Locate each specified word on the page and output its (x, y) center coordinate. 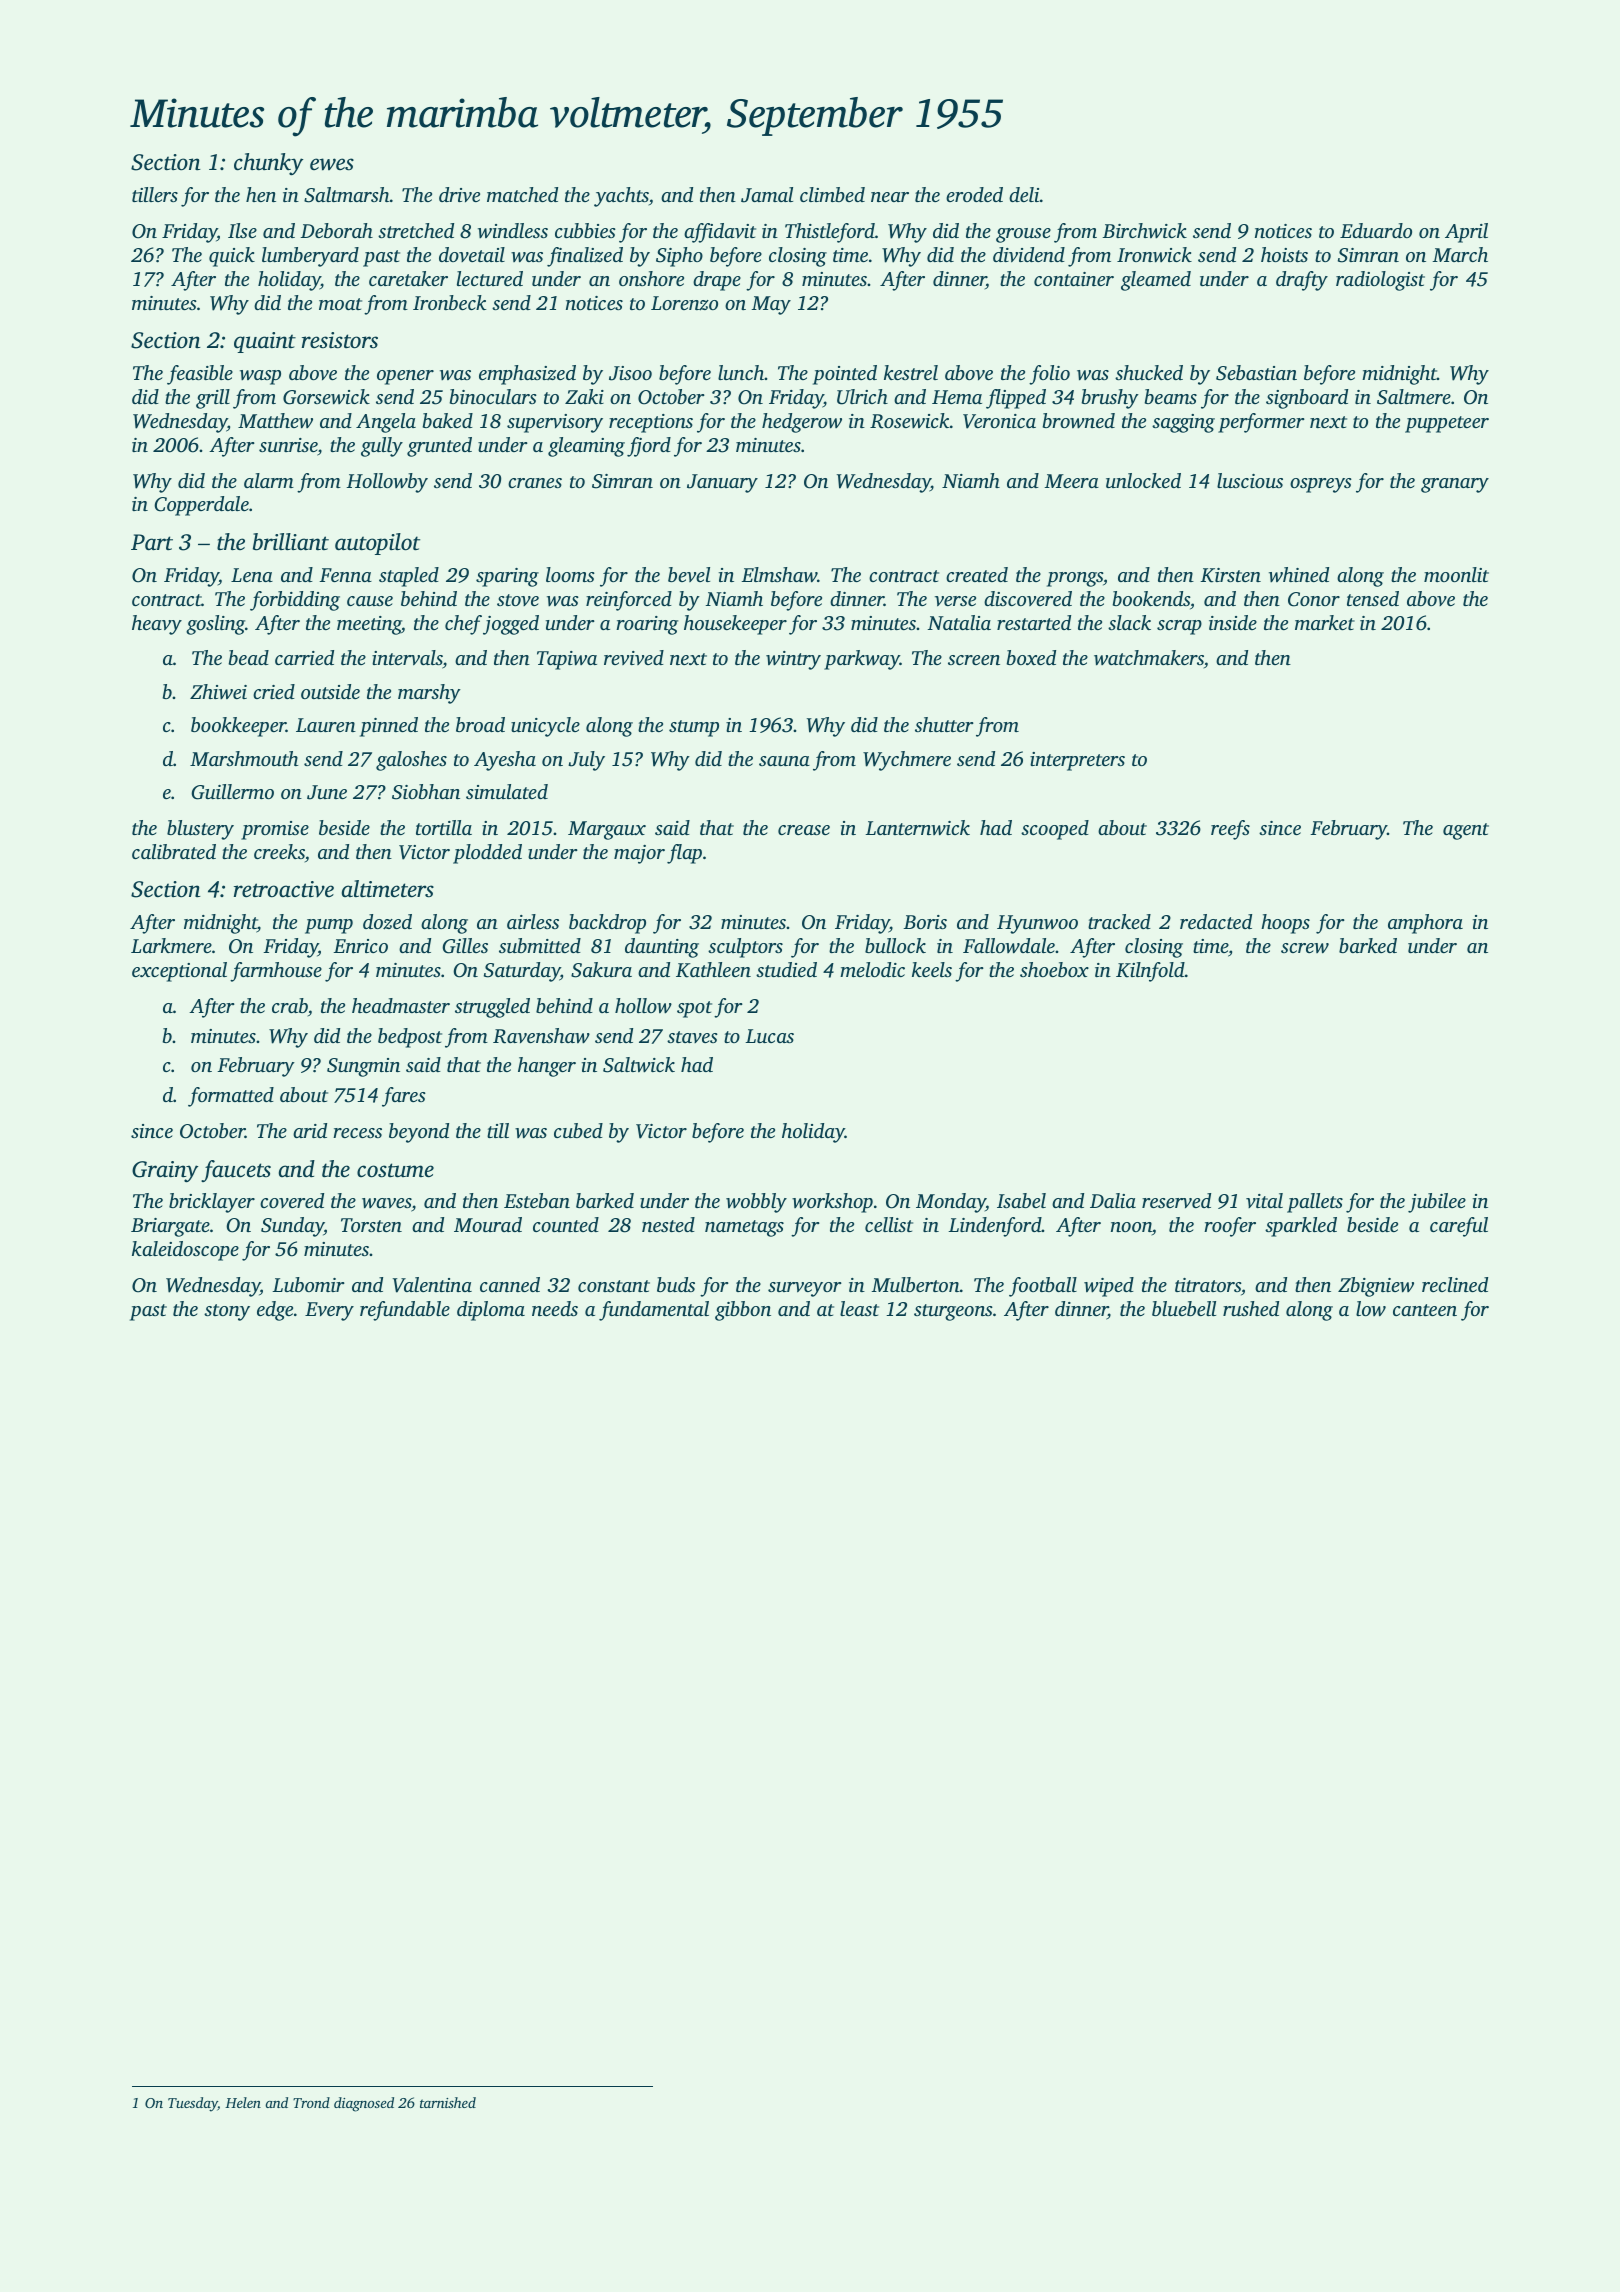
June (327, 792)
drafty (1302, 281)
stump (694, 728)
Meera (1072, 481)
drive (459, 194)
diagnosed (364, 2104)
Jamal (767, 195)
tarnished (448, 2102)
